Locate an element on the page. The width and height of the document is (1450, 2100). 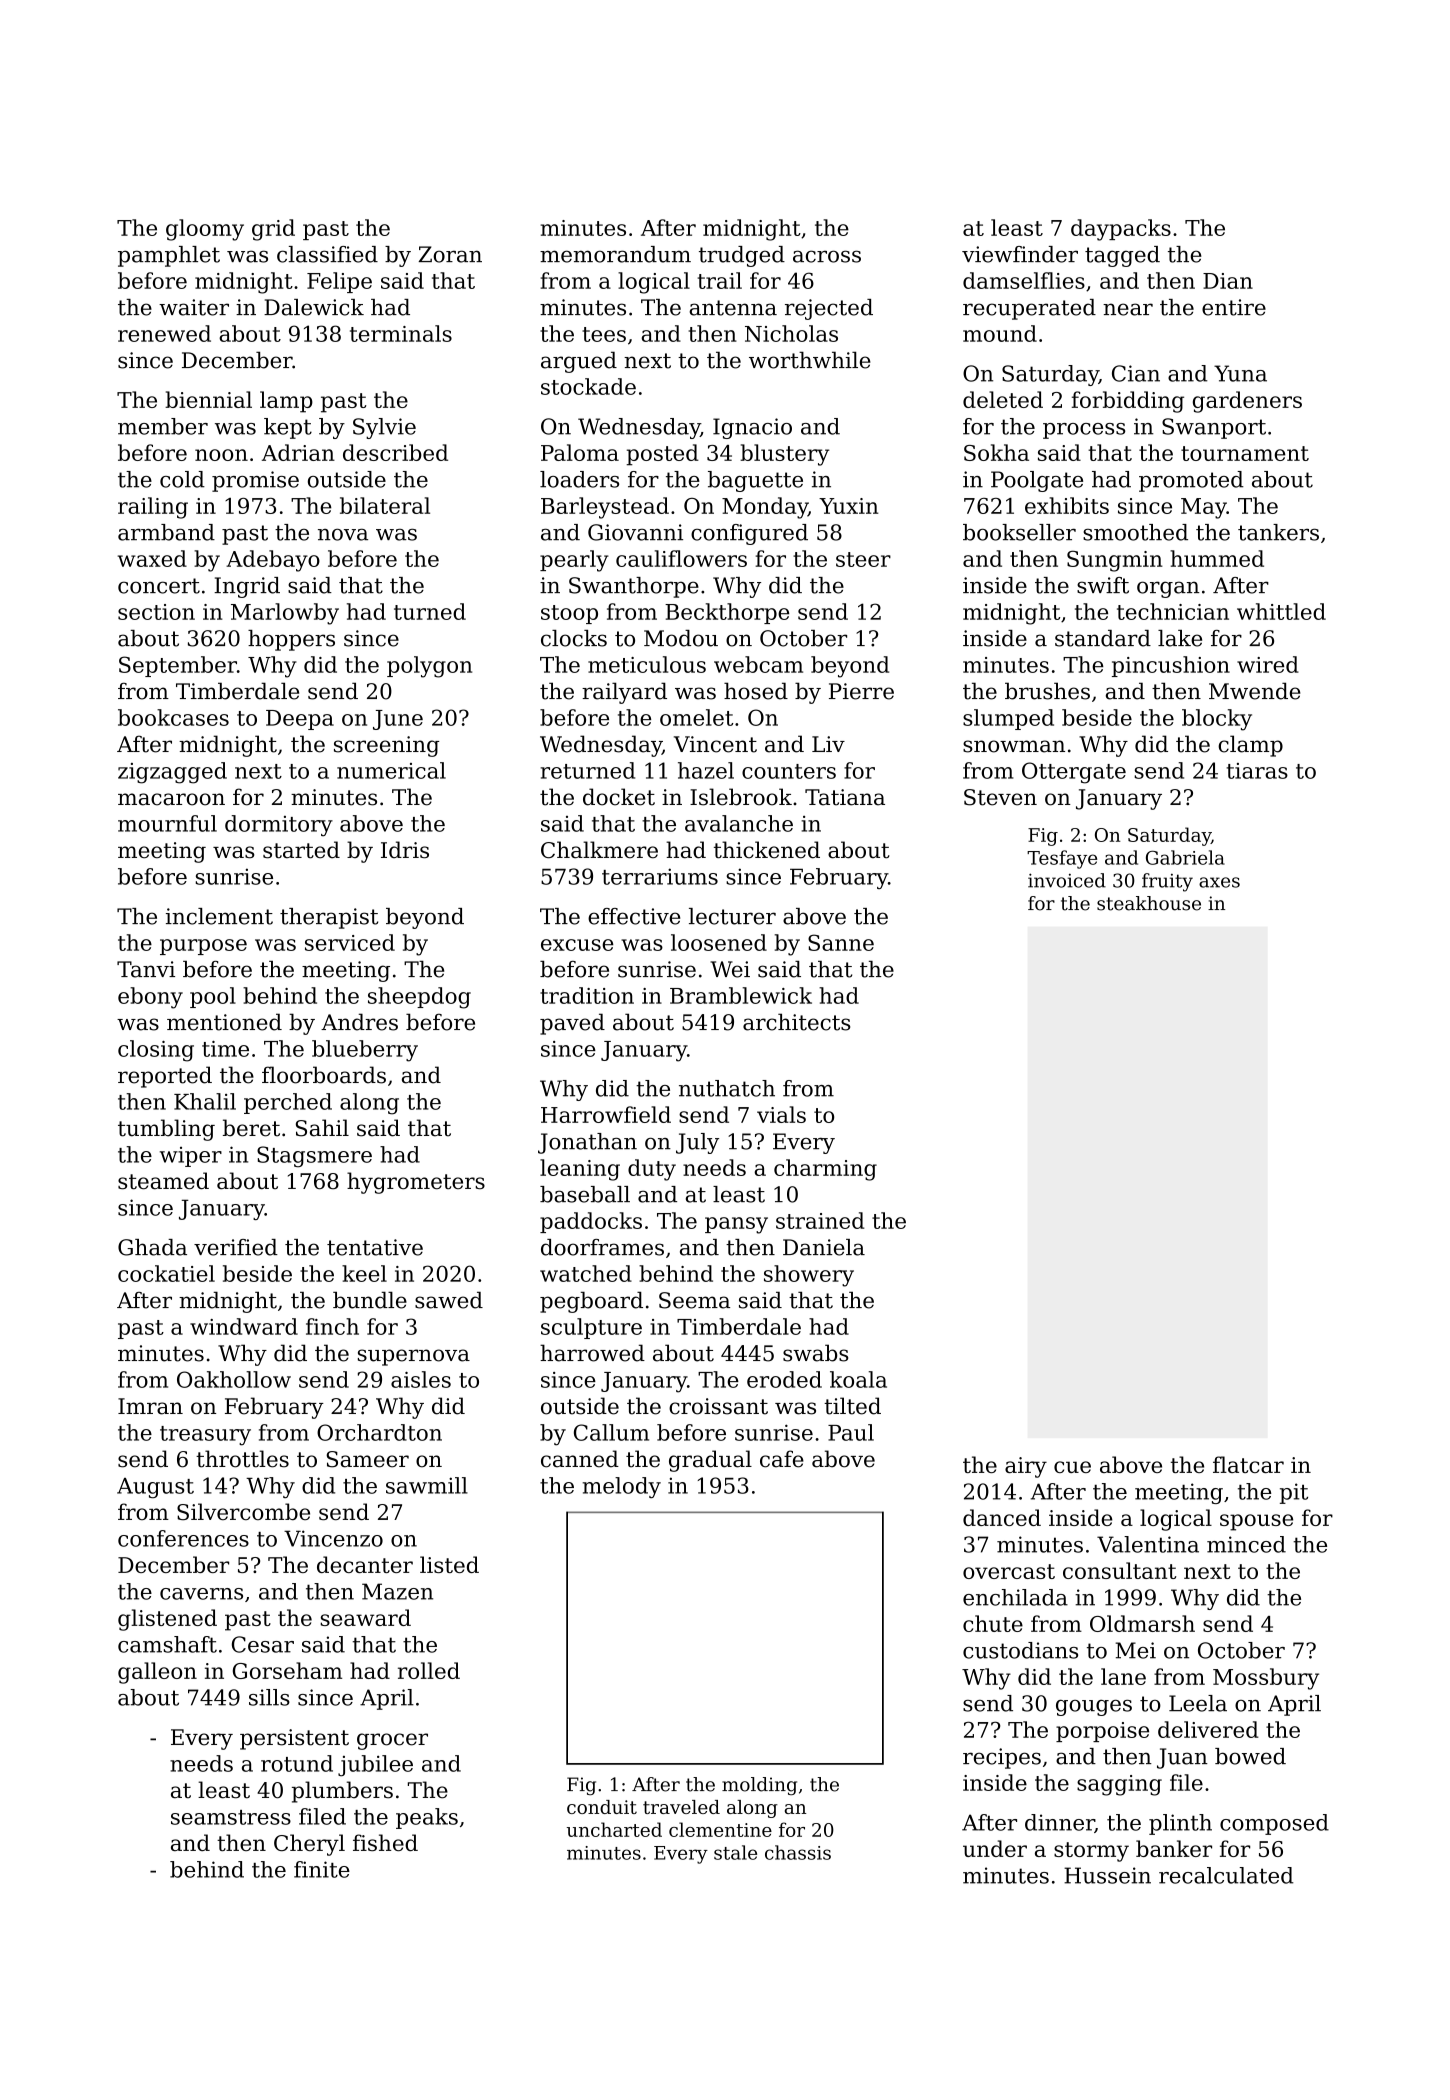
trudged is located at coordinates (742, 256).
